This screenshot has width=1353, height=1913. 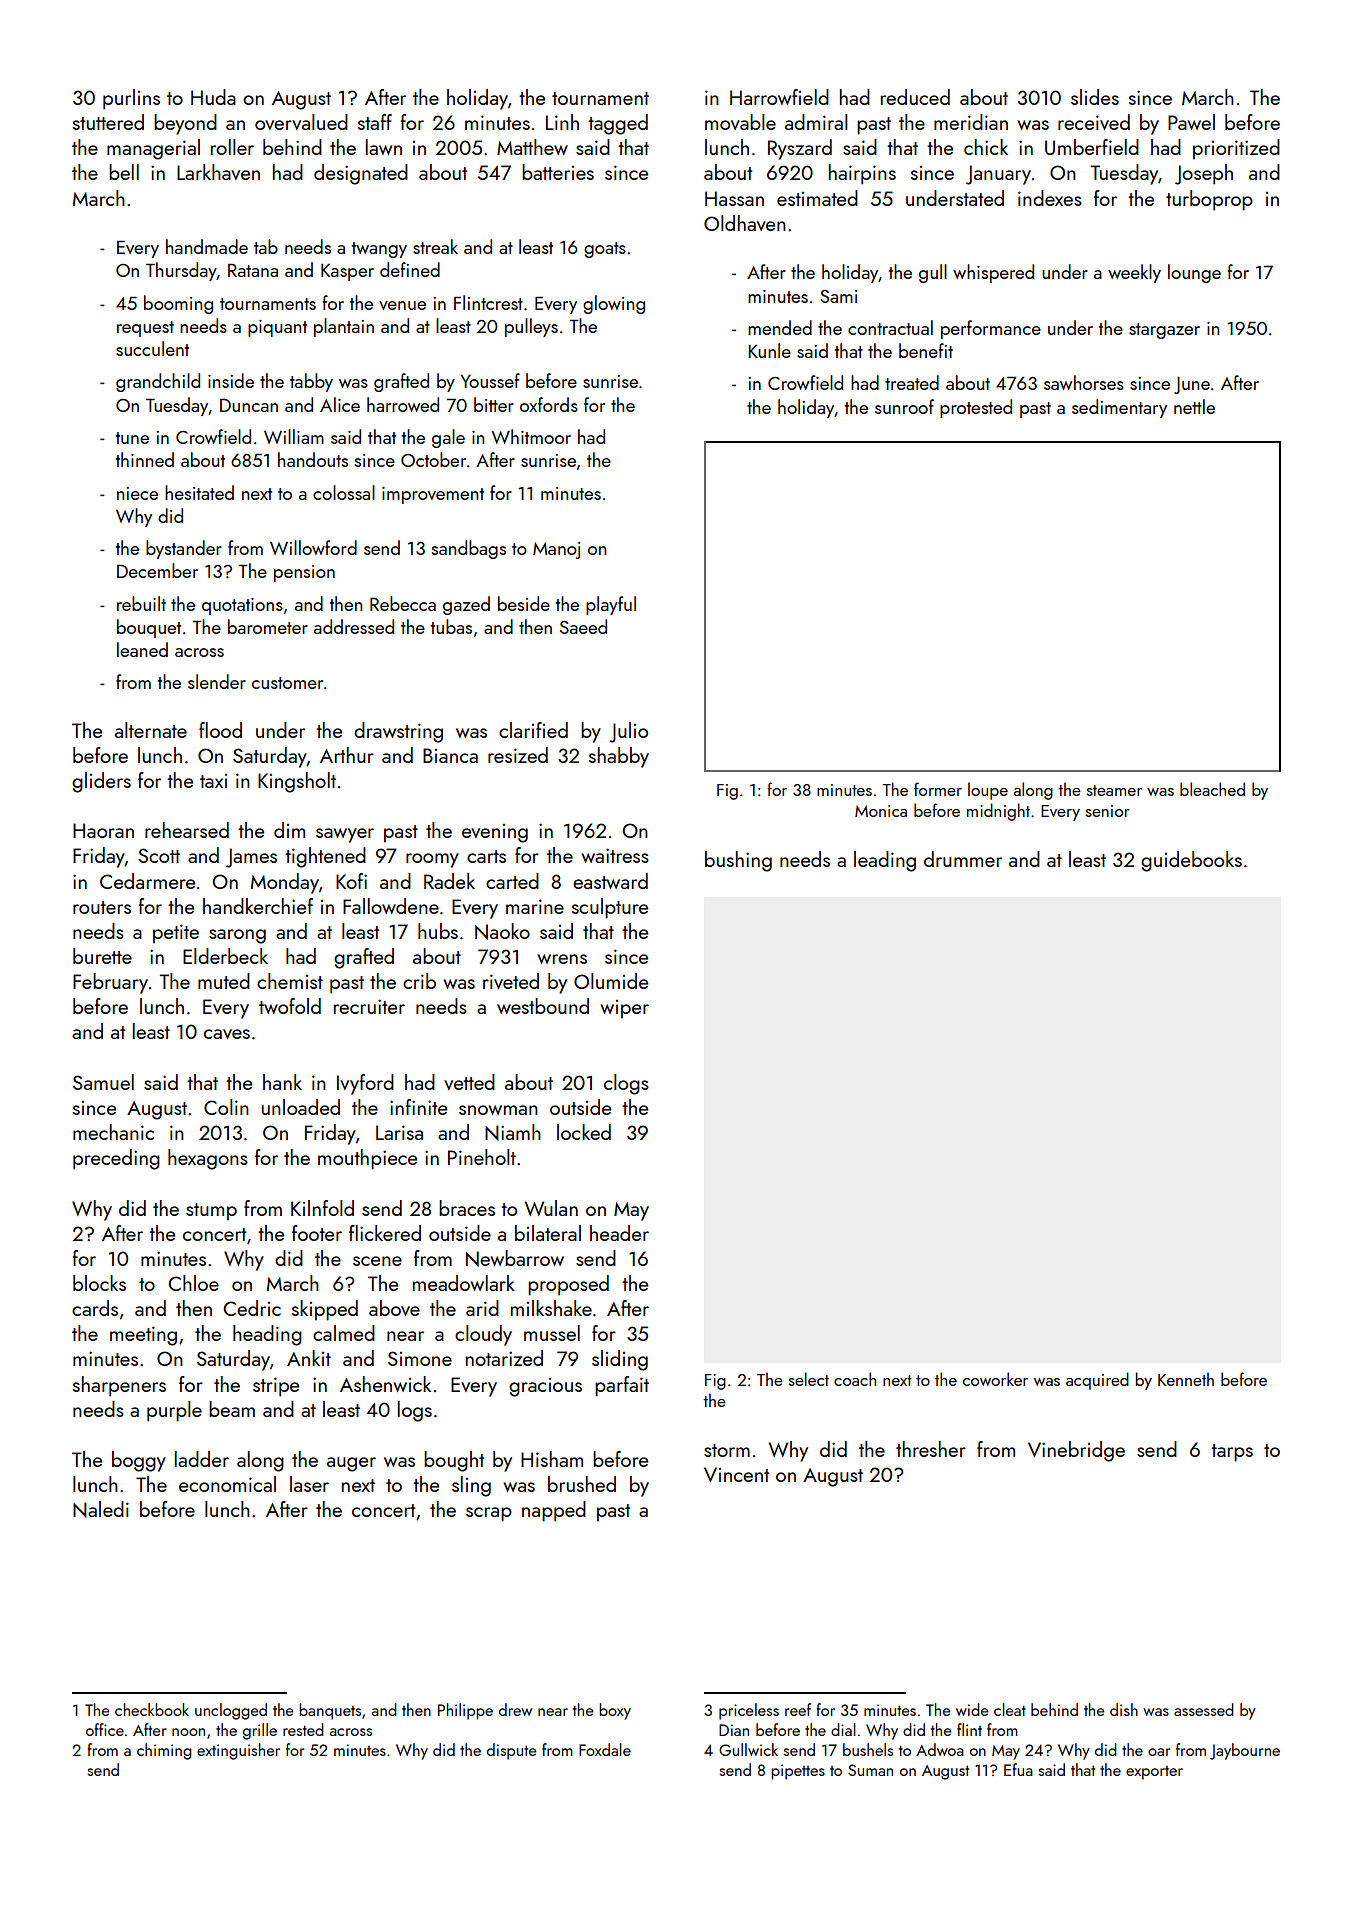 What do you see at coordinates (151, 730) in the screenshot?
I see `alternate` at bounding box center [151, 730].
